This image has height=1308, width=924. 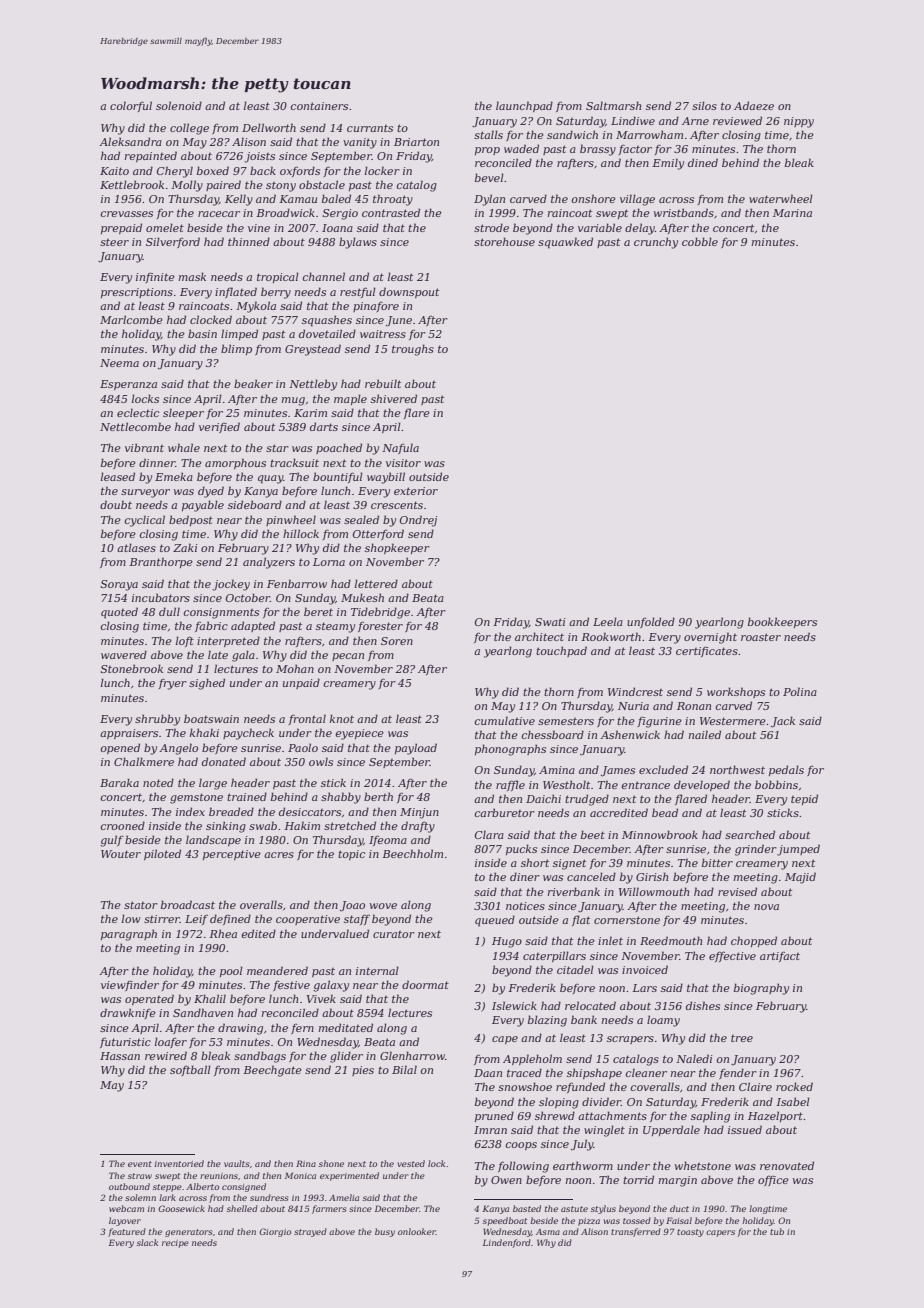 What do you see at coordinates (651, 622) in the image?
I see `unfolded` at bounding box center [651, 622].
